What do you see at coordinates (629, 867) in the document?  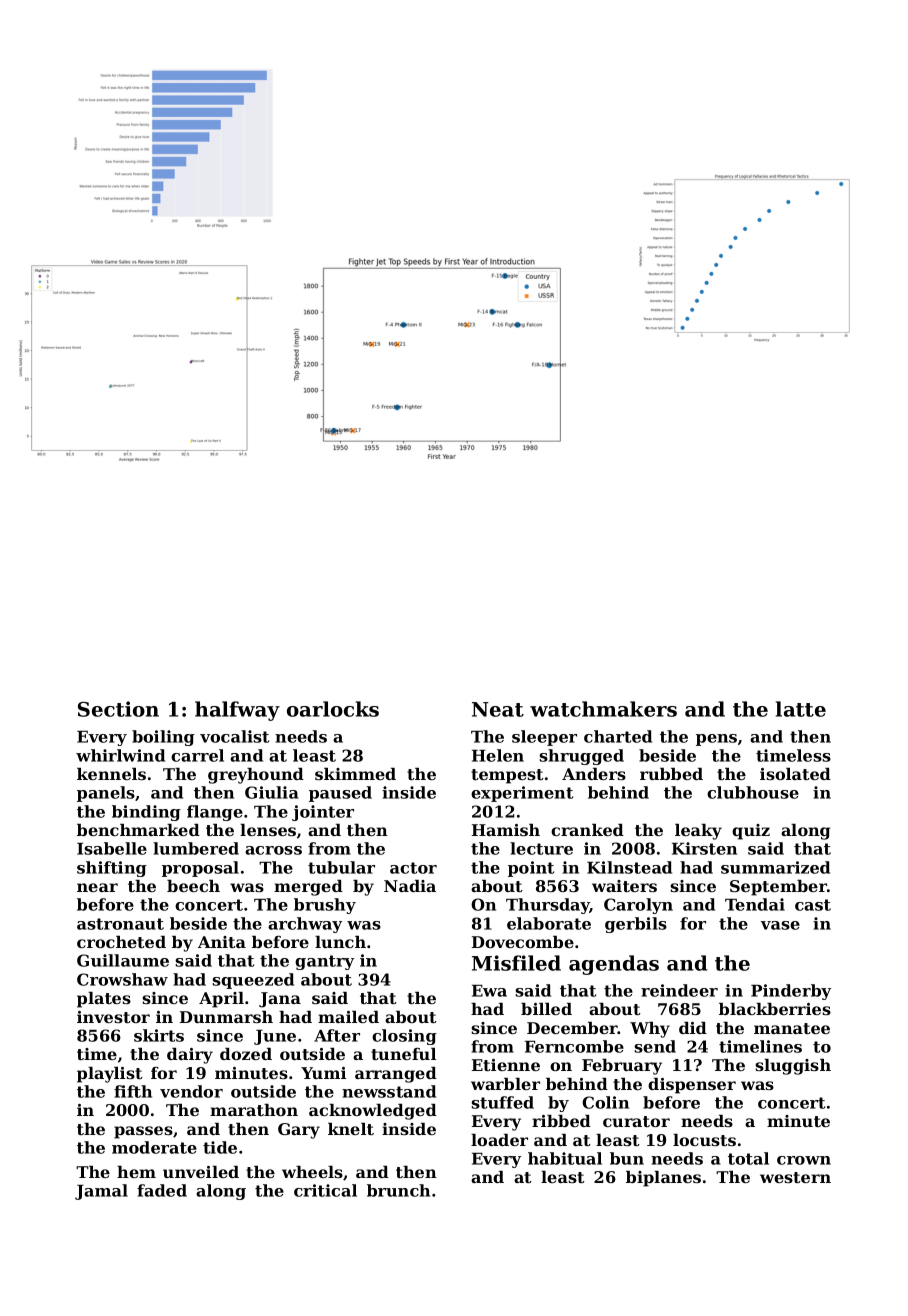 I see `Kilnstead` at bounding box center [629, 867].
